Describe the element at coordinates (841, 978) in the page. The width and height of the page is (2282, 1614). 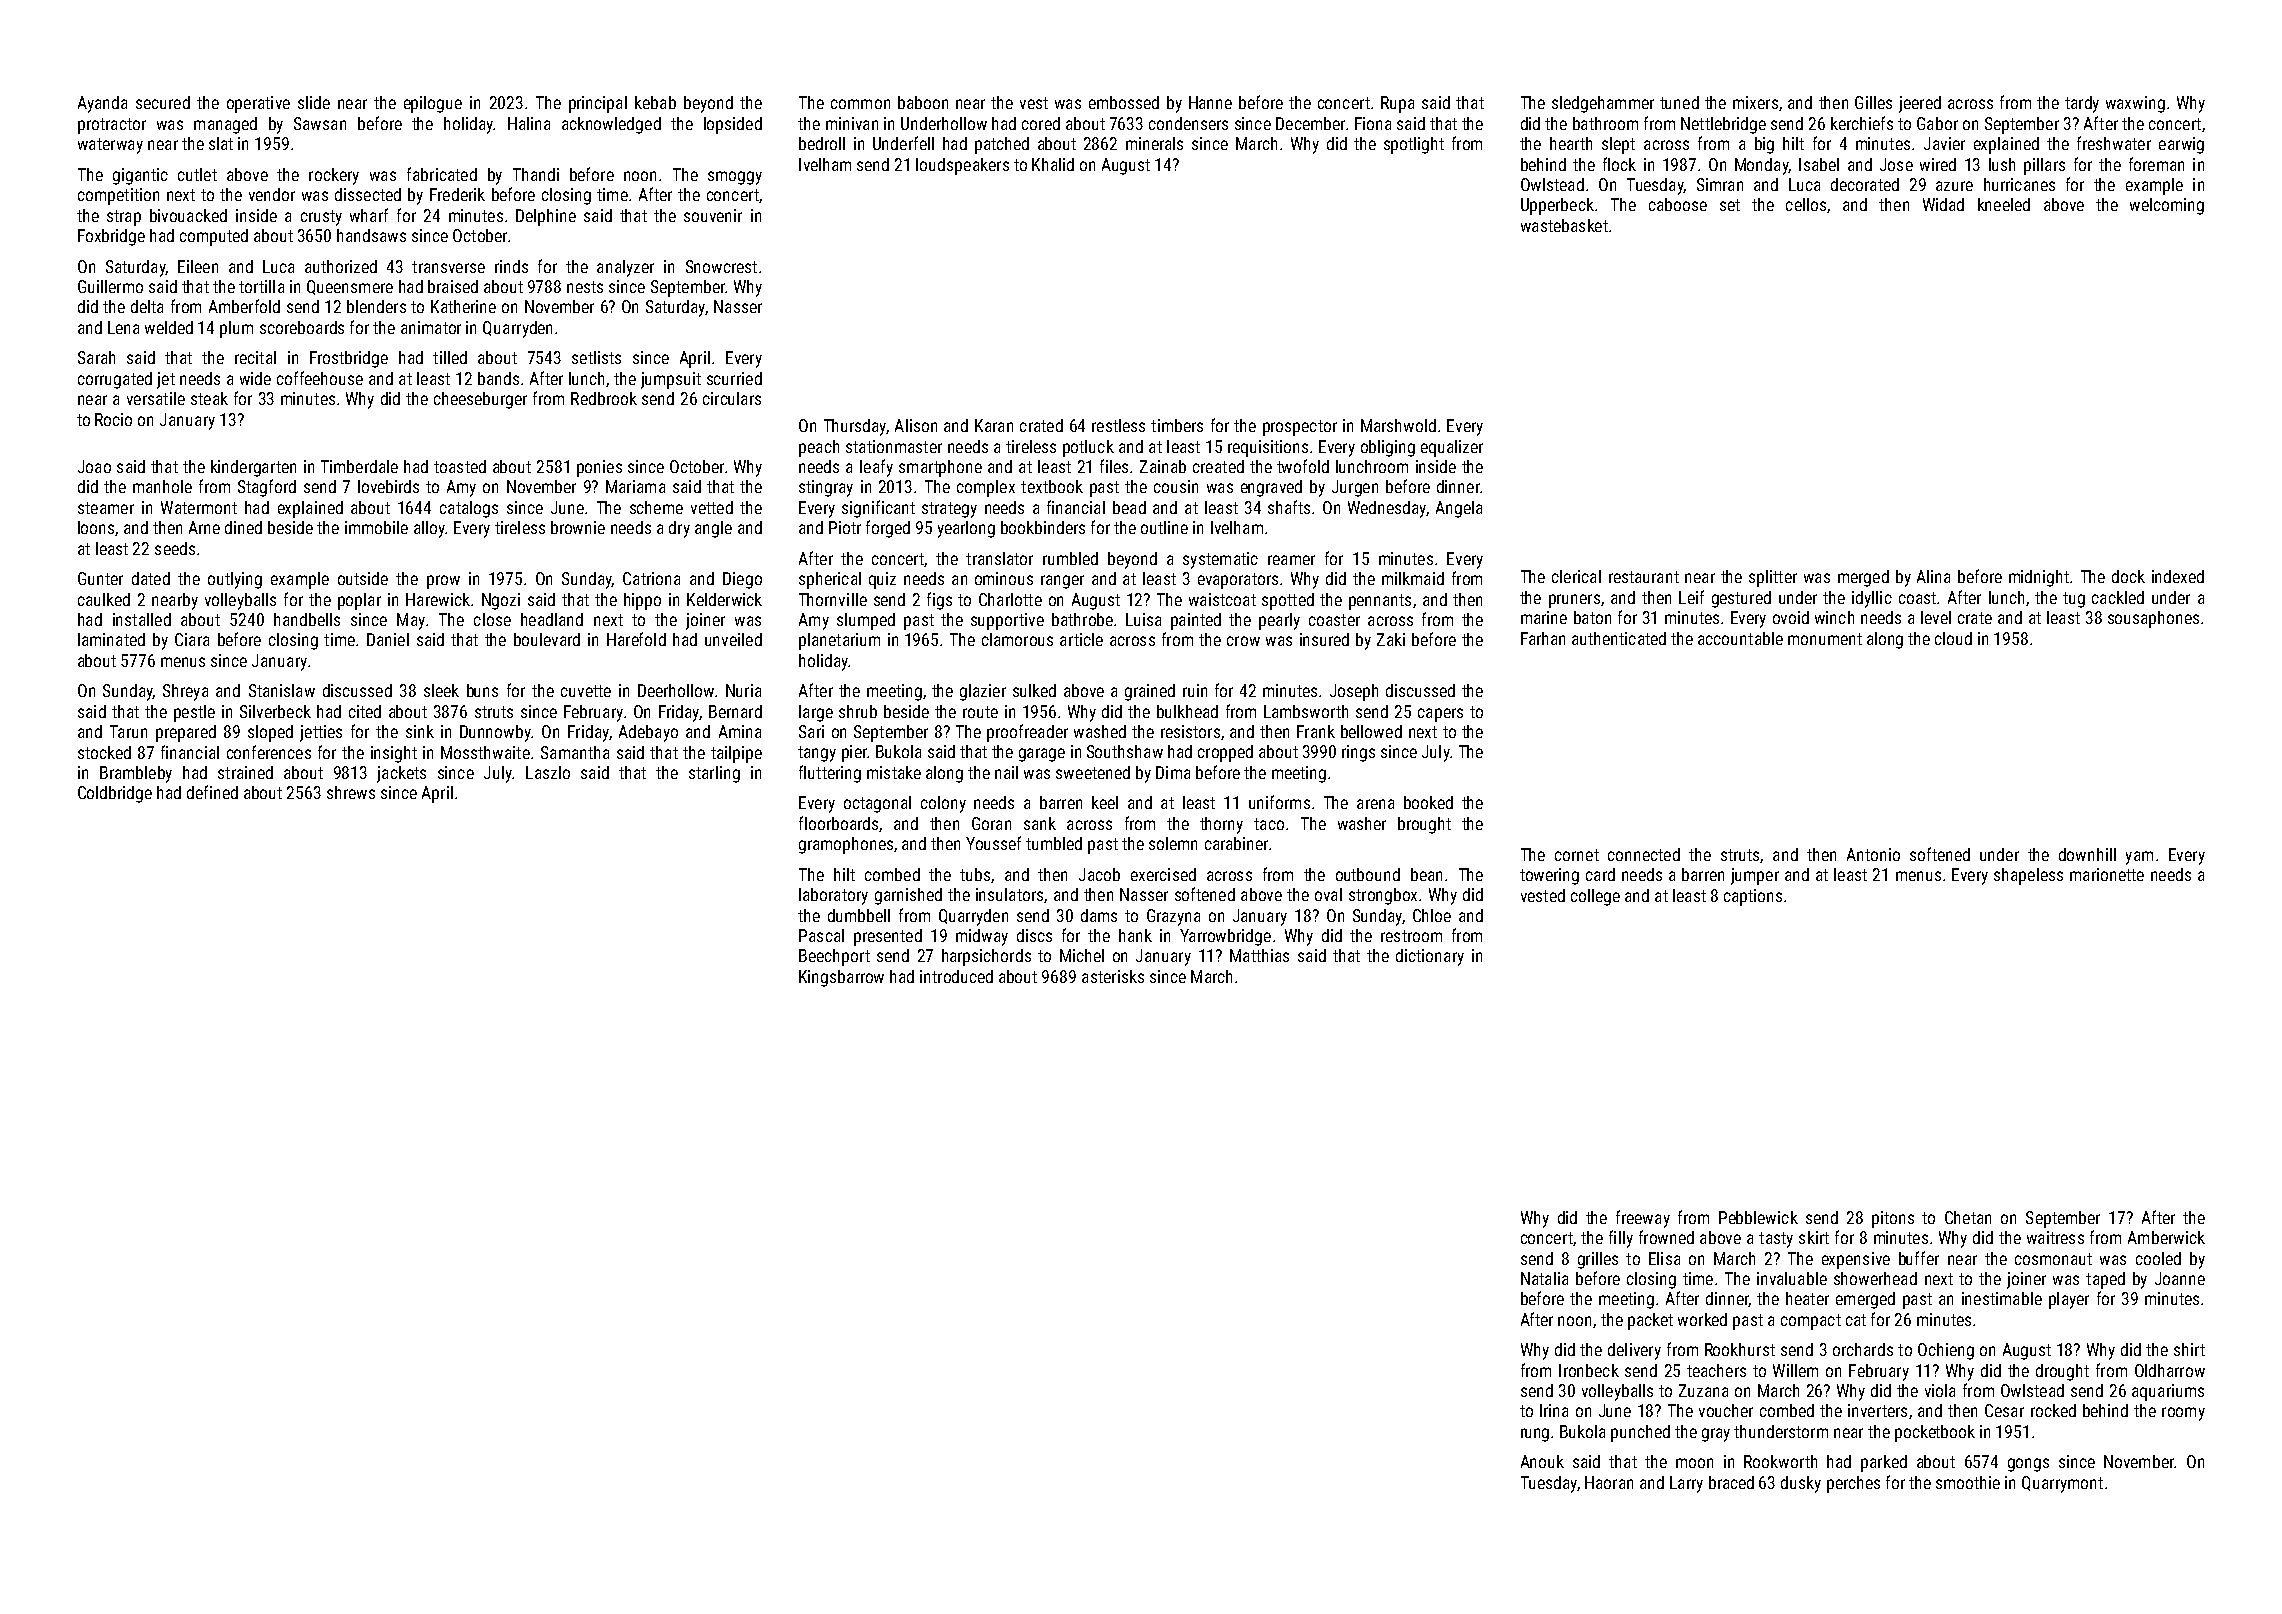
I see `Kingsbarrow` at that location.
